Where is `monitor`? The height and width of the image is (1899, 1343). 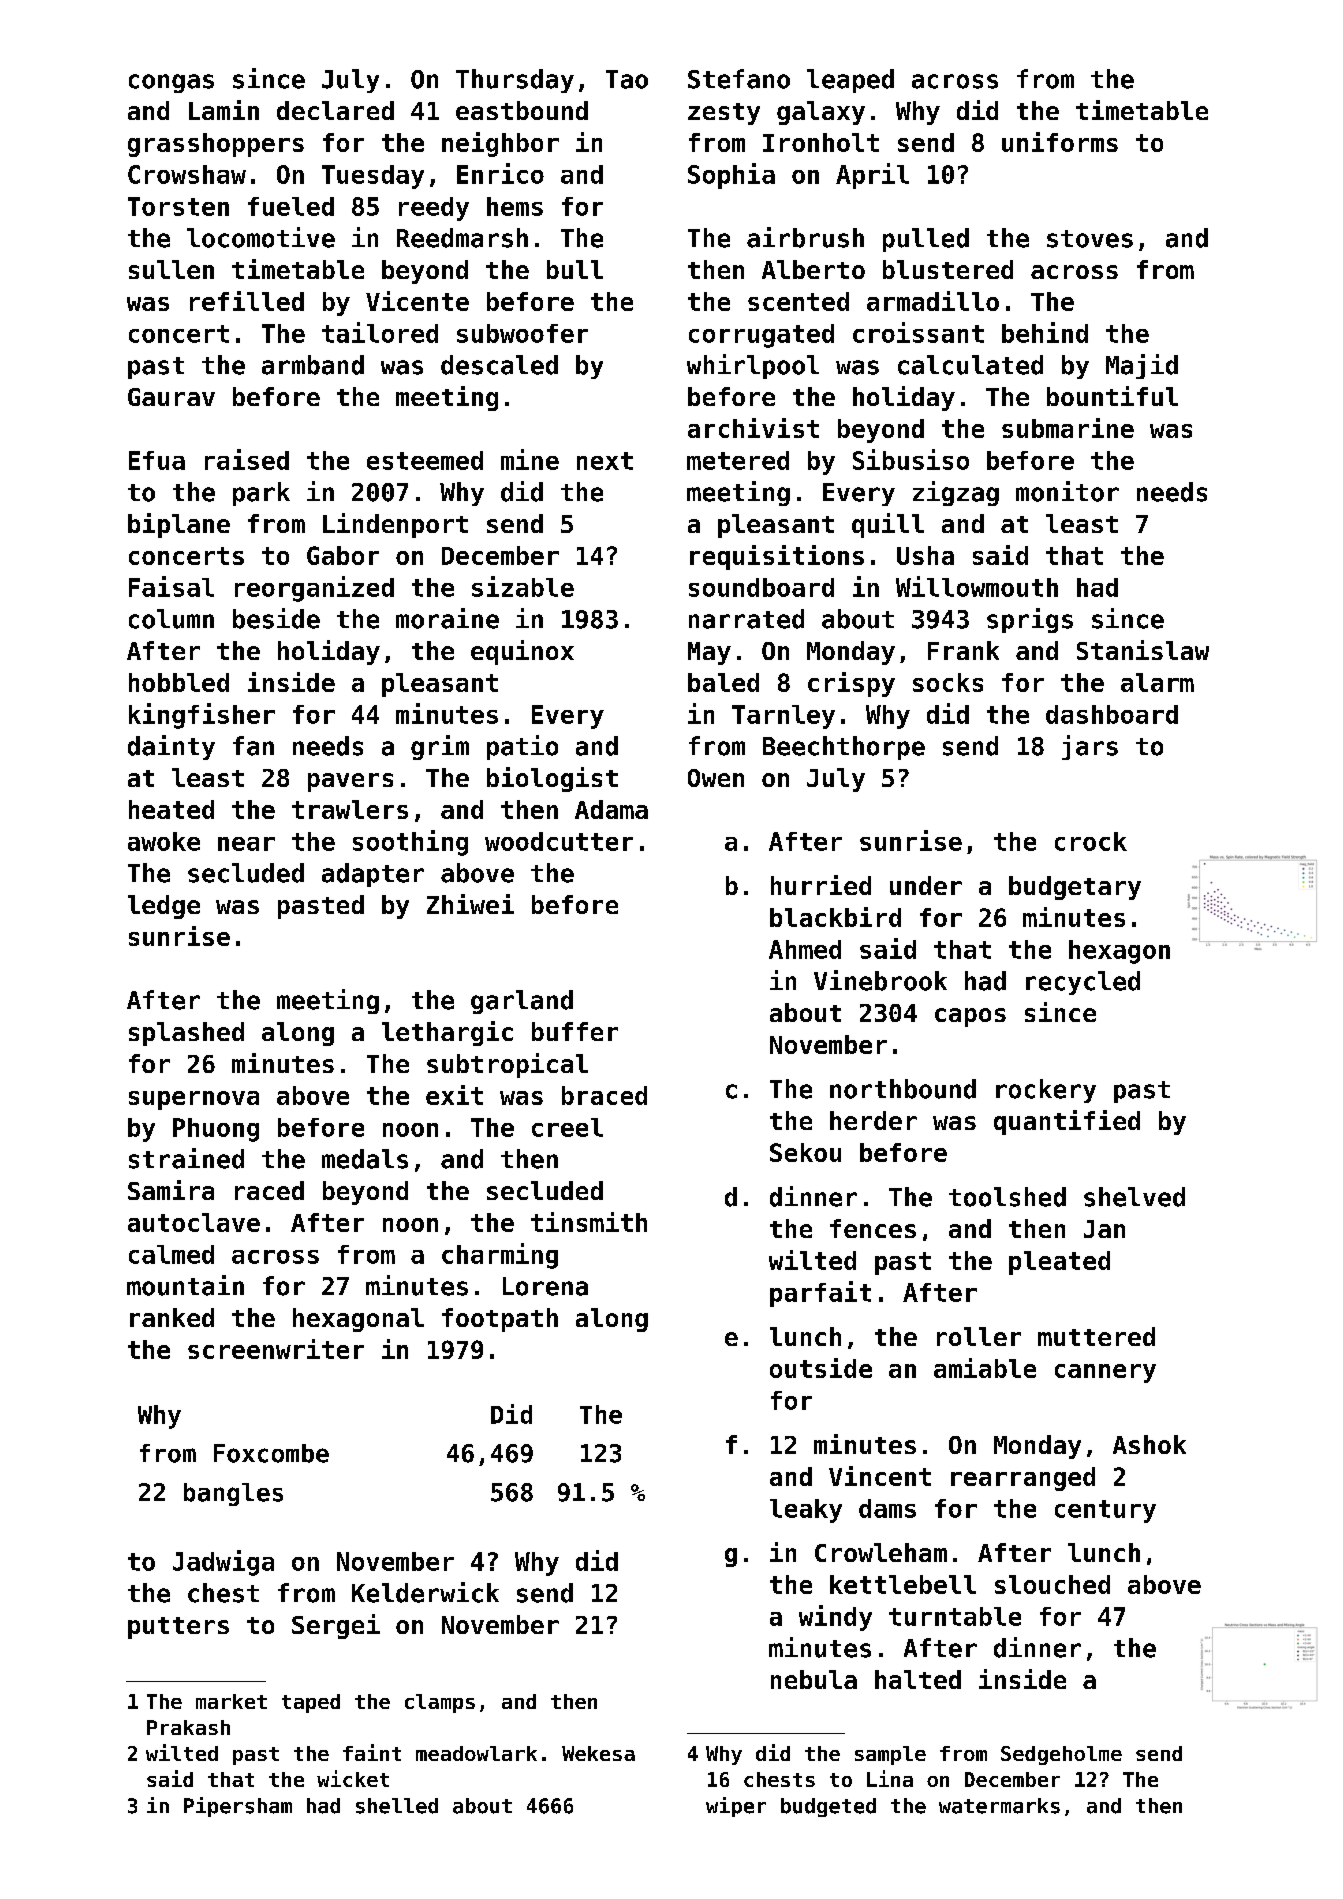
monitor is located at coordinates (1067, 491).
